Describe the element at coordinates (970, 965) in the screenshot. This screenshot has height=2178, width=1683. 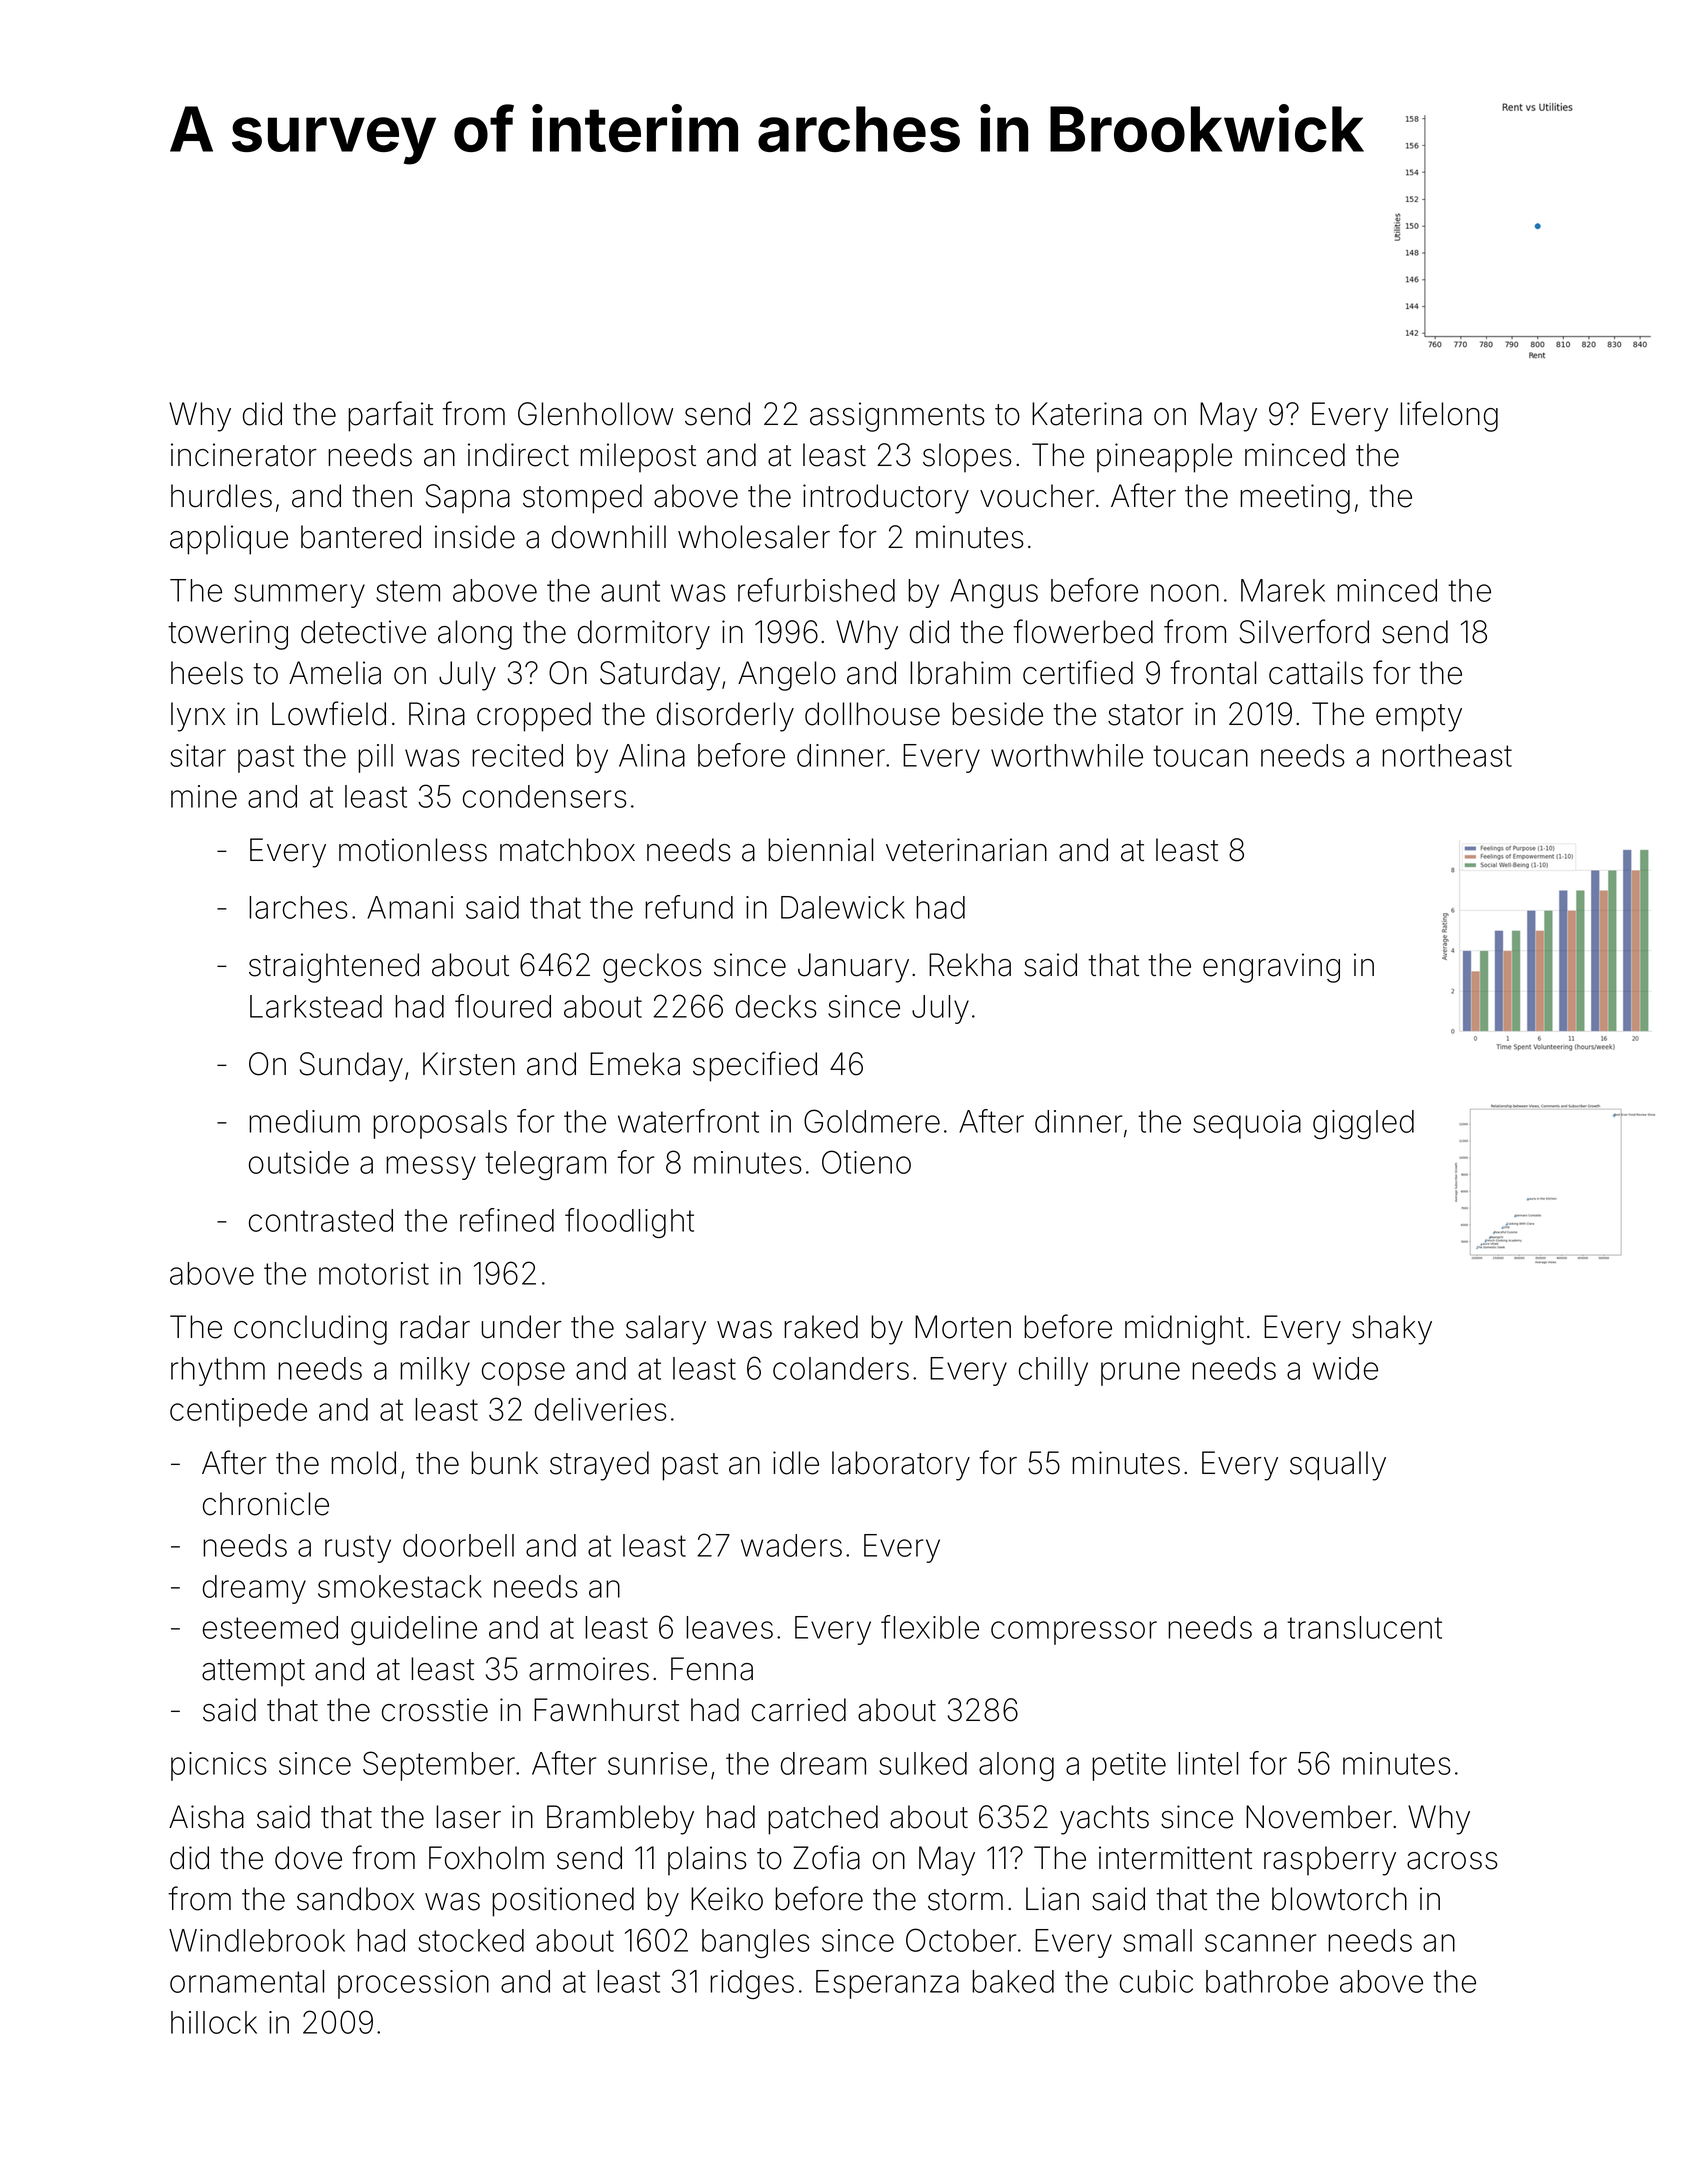
I see `Rekha` at that location.
